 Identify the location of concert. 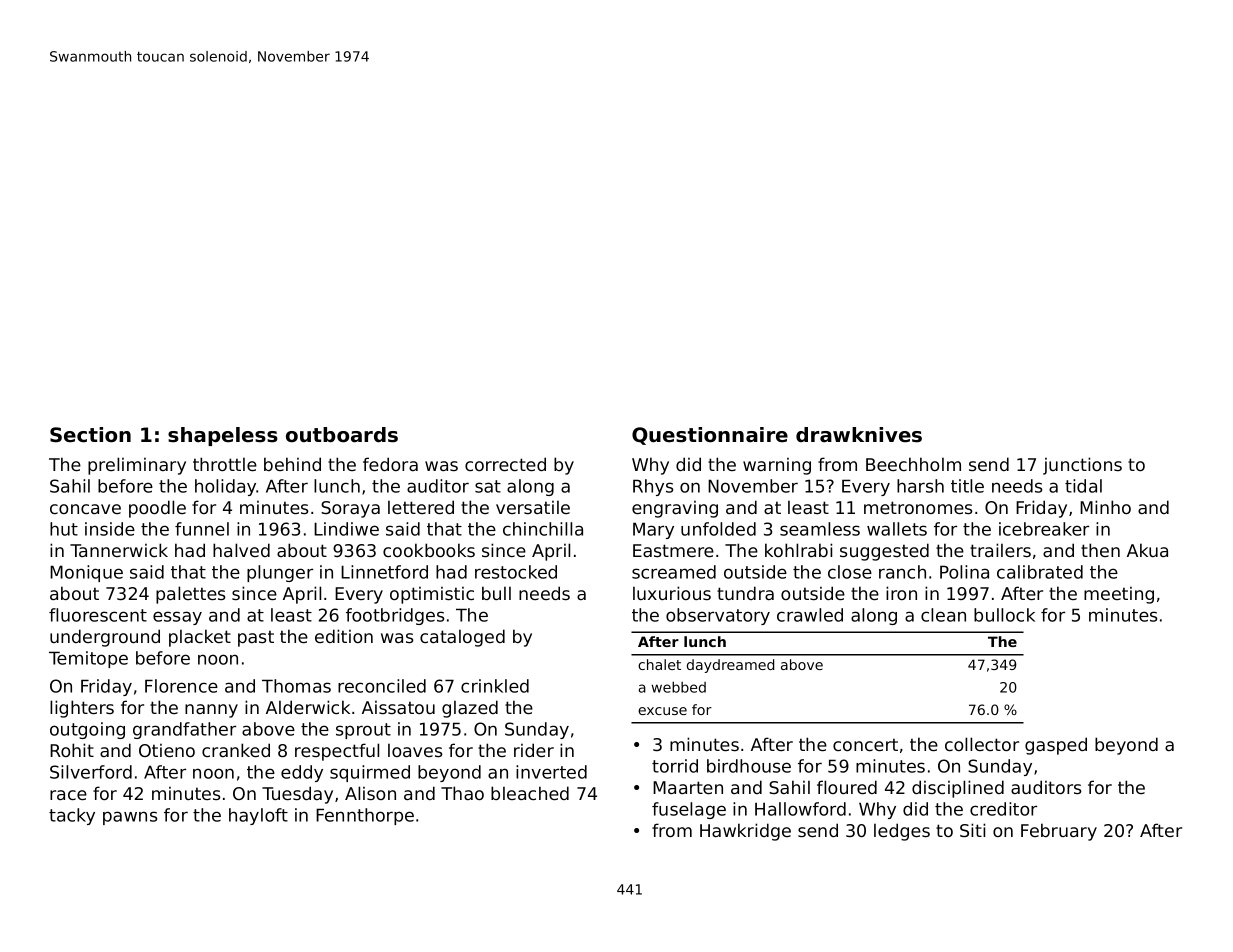
(865, 744).
